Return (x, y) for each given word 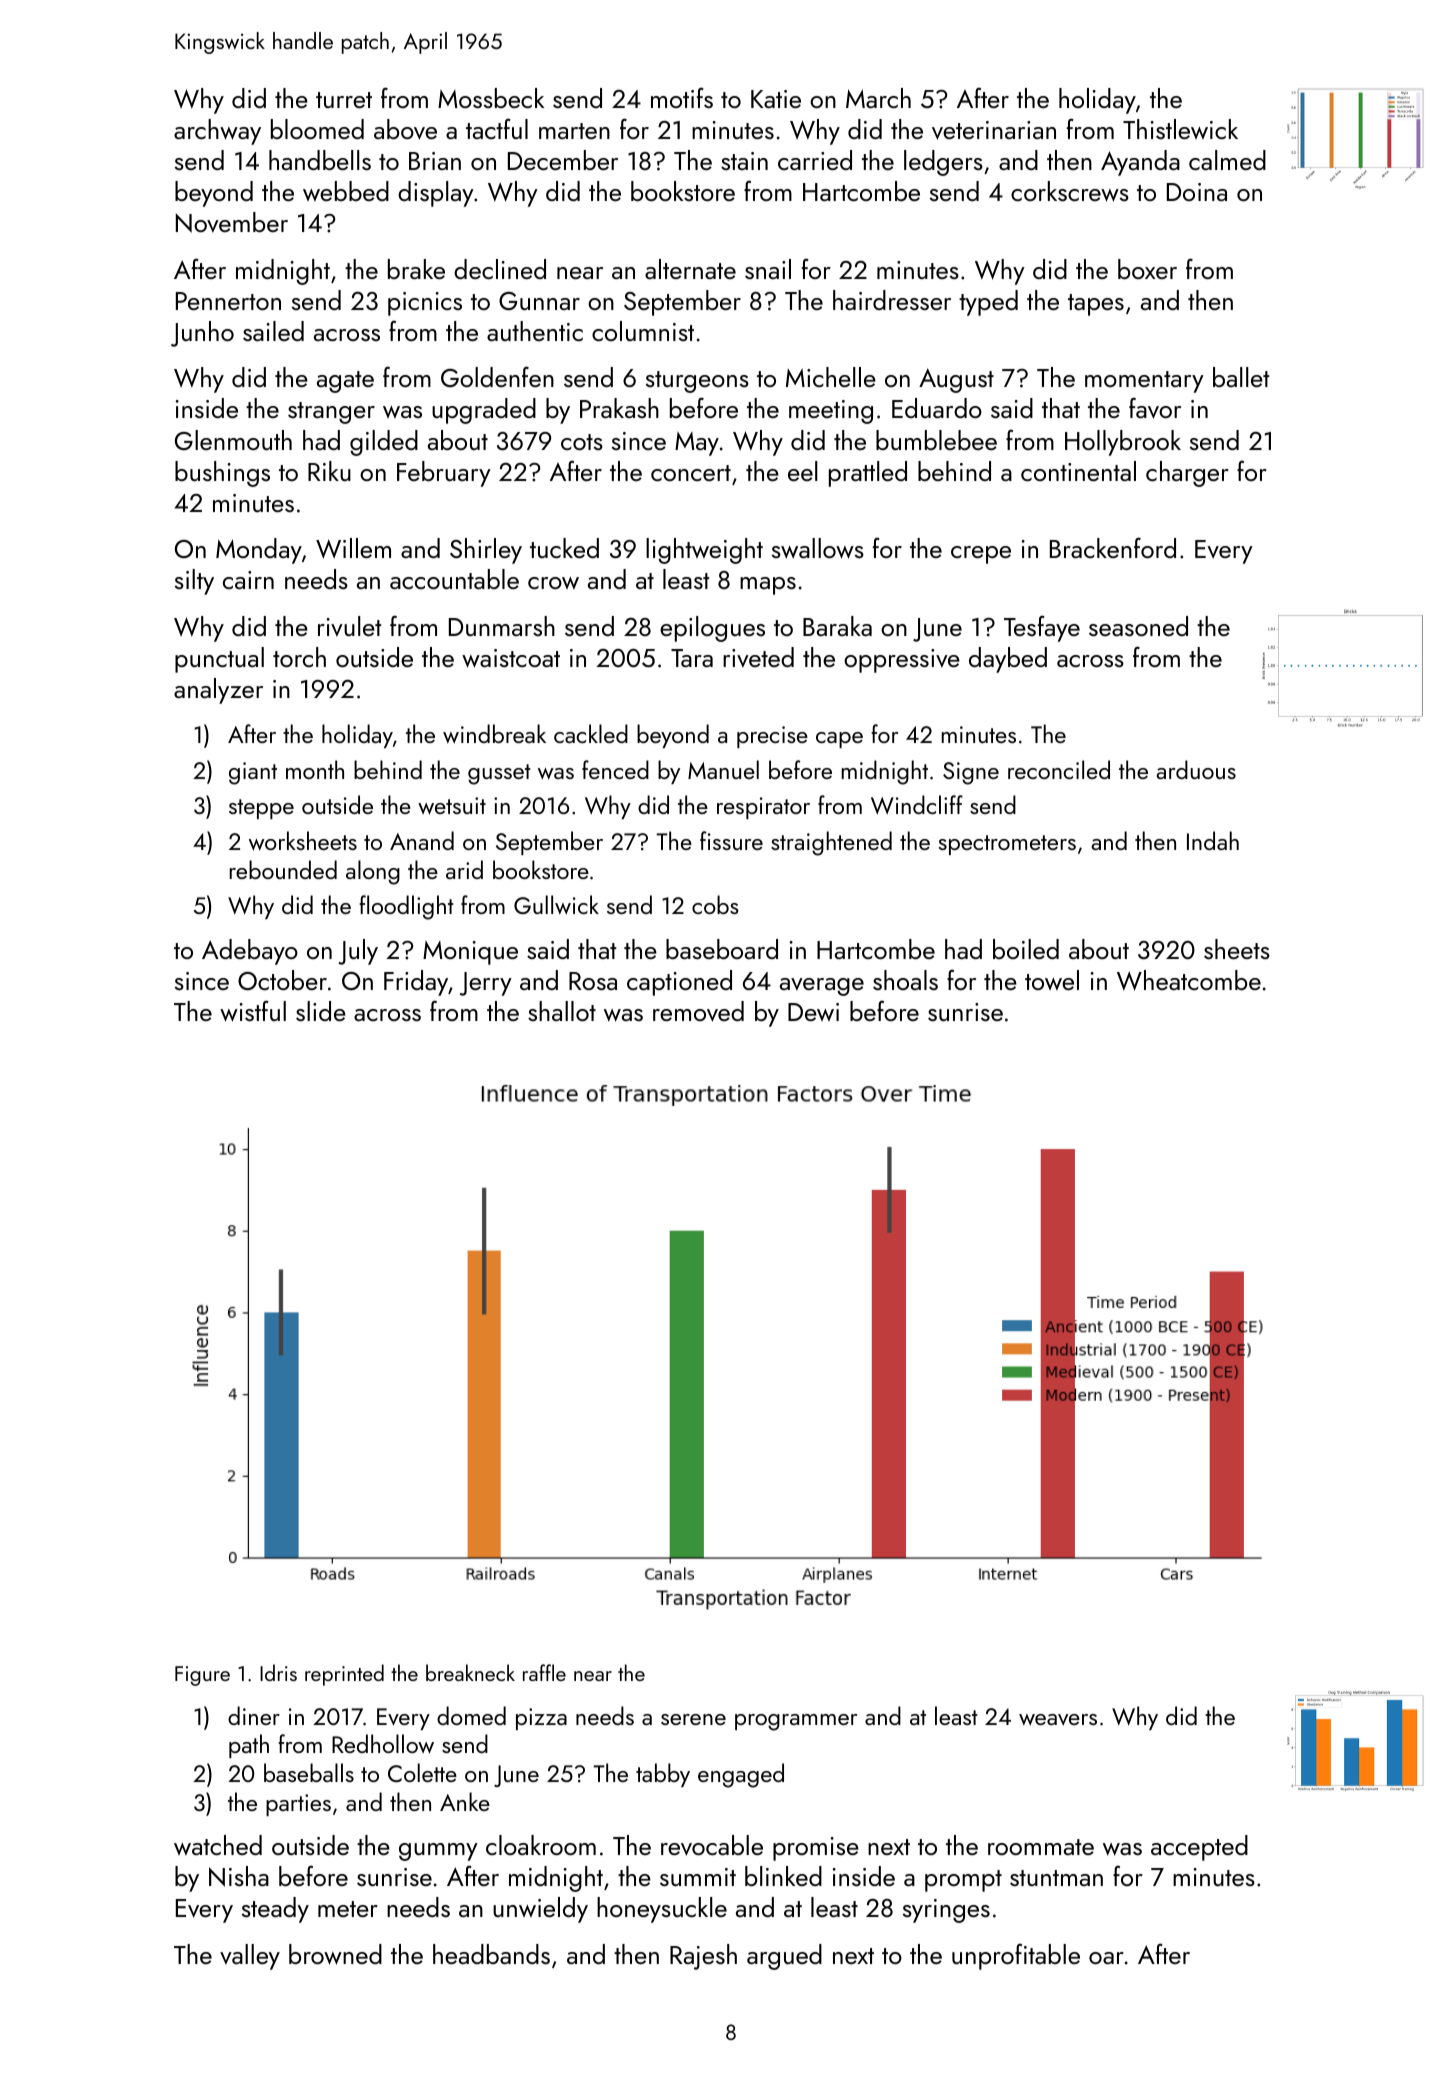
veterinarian (994, 130)
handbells (320, 160)
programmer (796, 1722)
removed (698, 1011)
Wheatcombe (1189, 980)
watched (218, 1845)
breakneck (470, 1672)
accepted (1199, 1848)
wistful (253, 1011)
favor (1155, 408)
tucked (564, 548)
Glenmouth (233, 440)
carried (815, 160)
